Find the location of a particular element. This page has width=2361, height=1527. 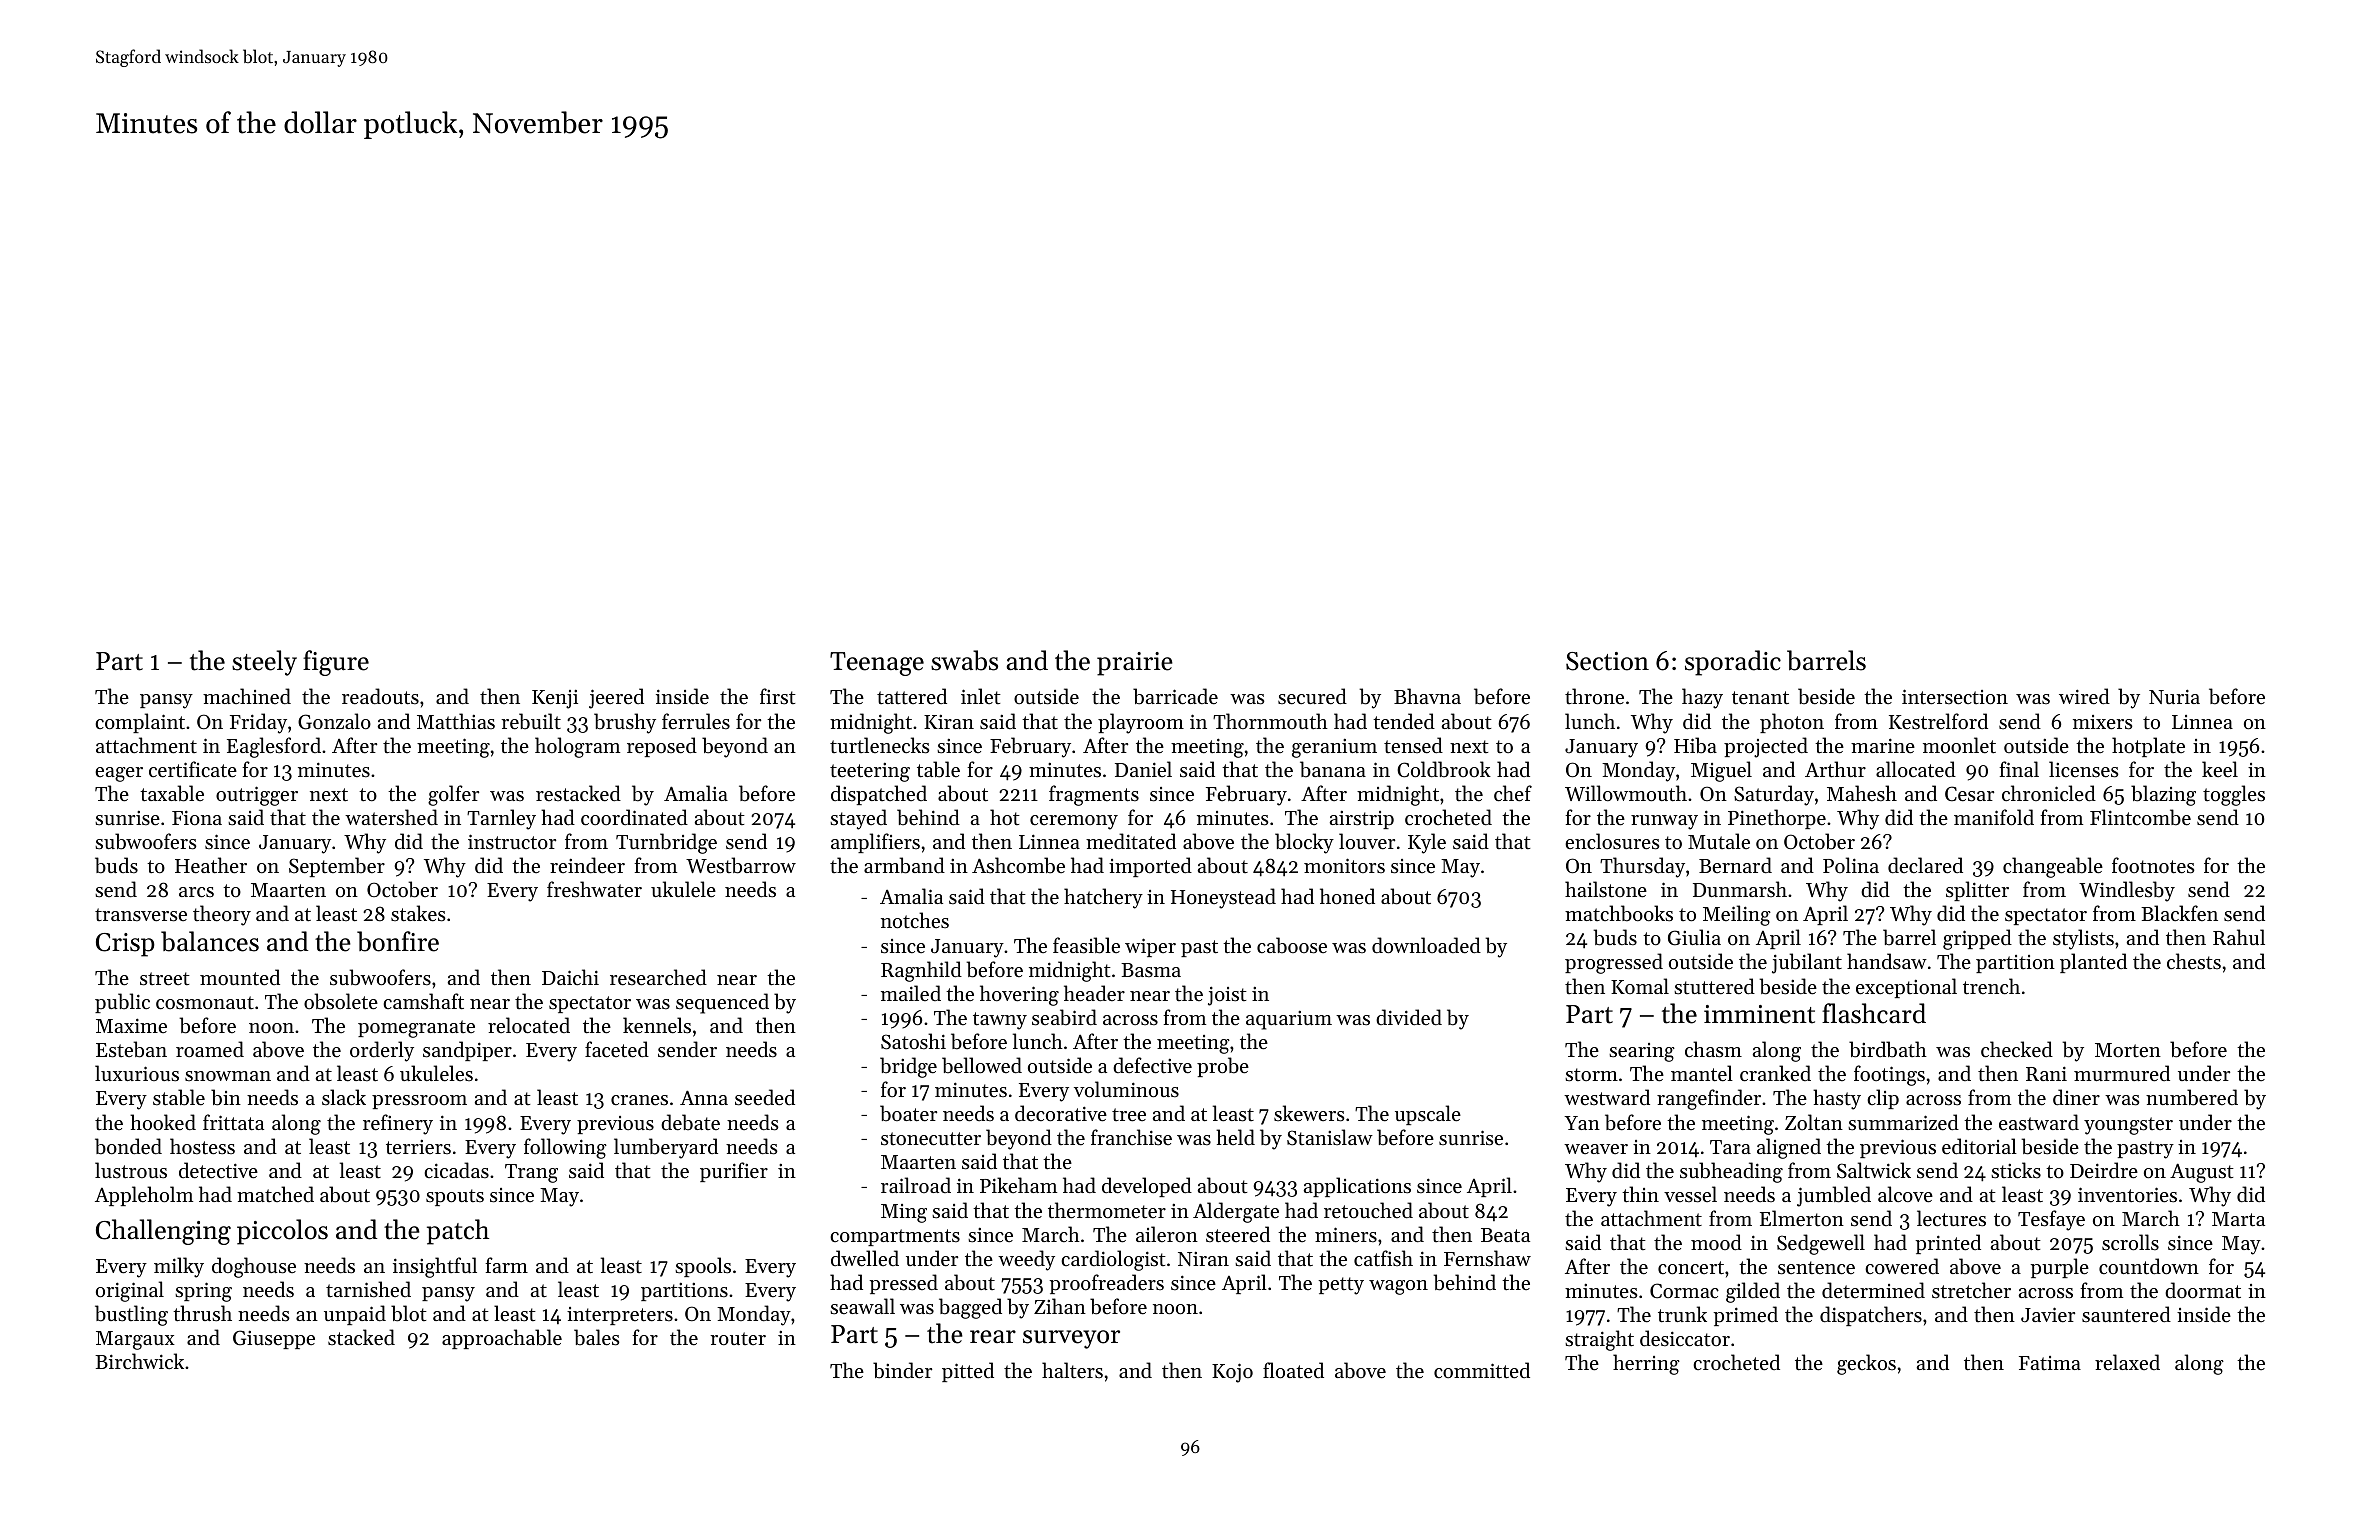

rebuilt is located at coordinates (531, 721).
